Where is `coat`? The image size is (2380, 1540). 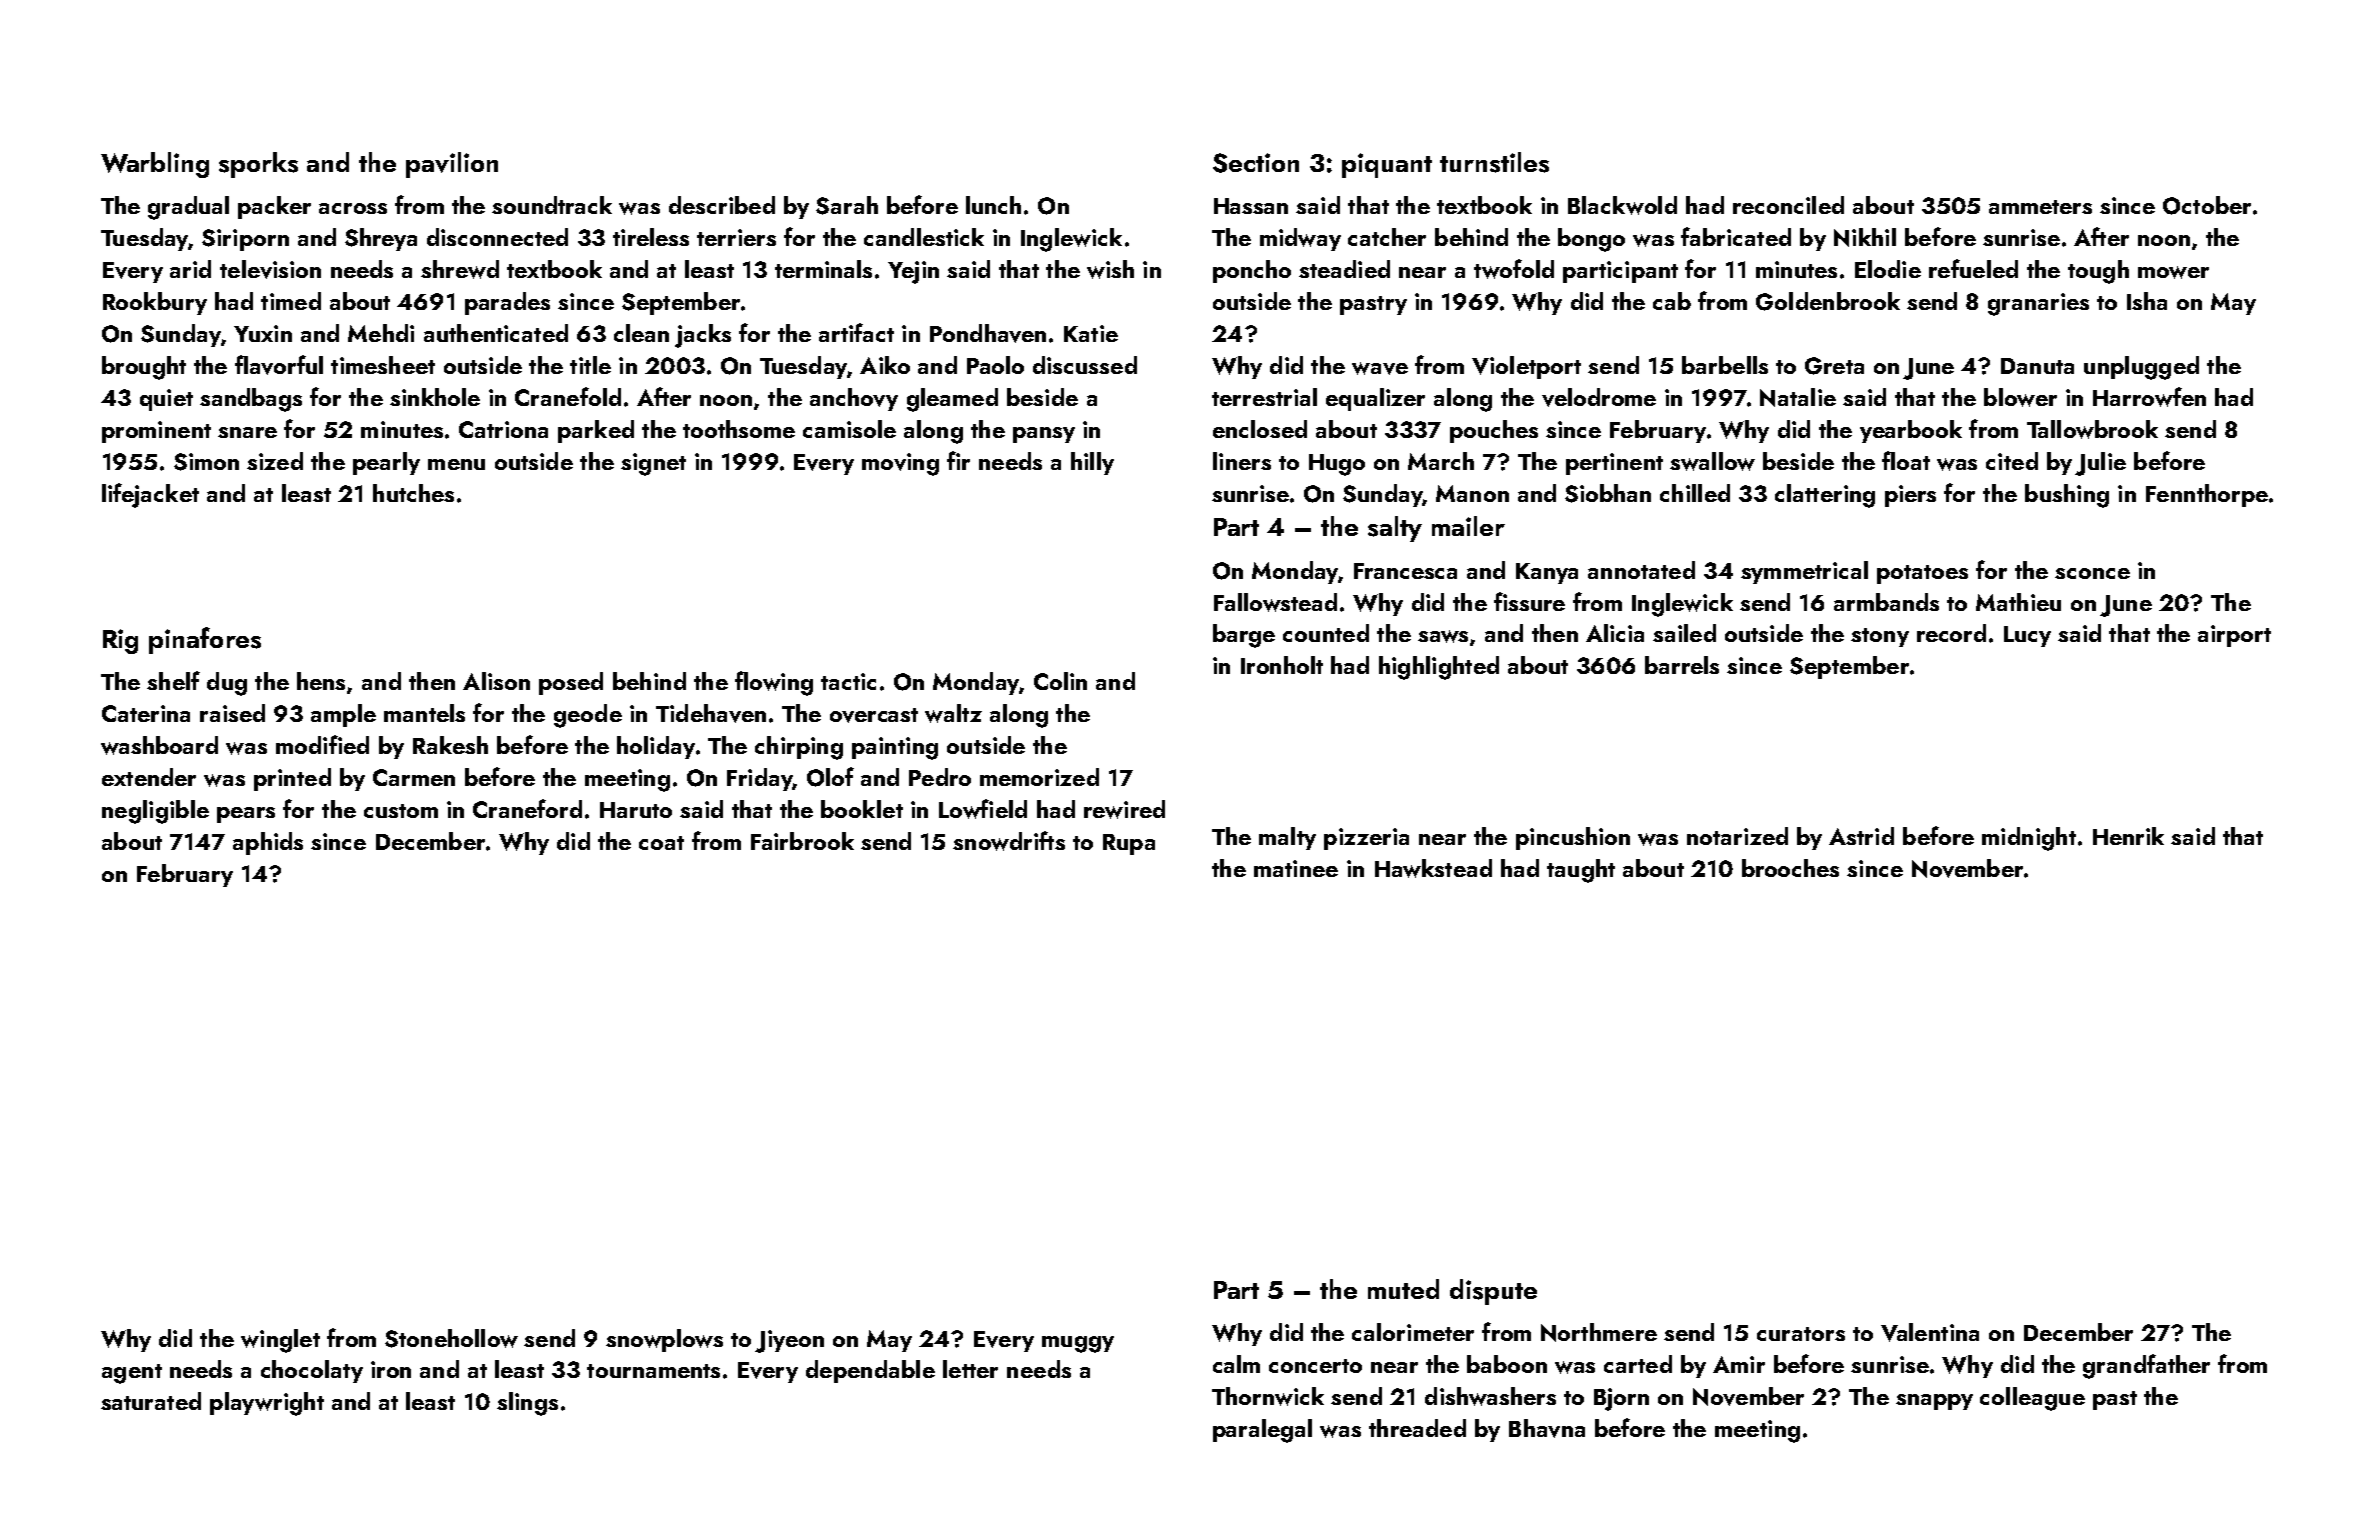
coat is located at coordinates (661, 843).
